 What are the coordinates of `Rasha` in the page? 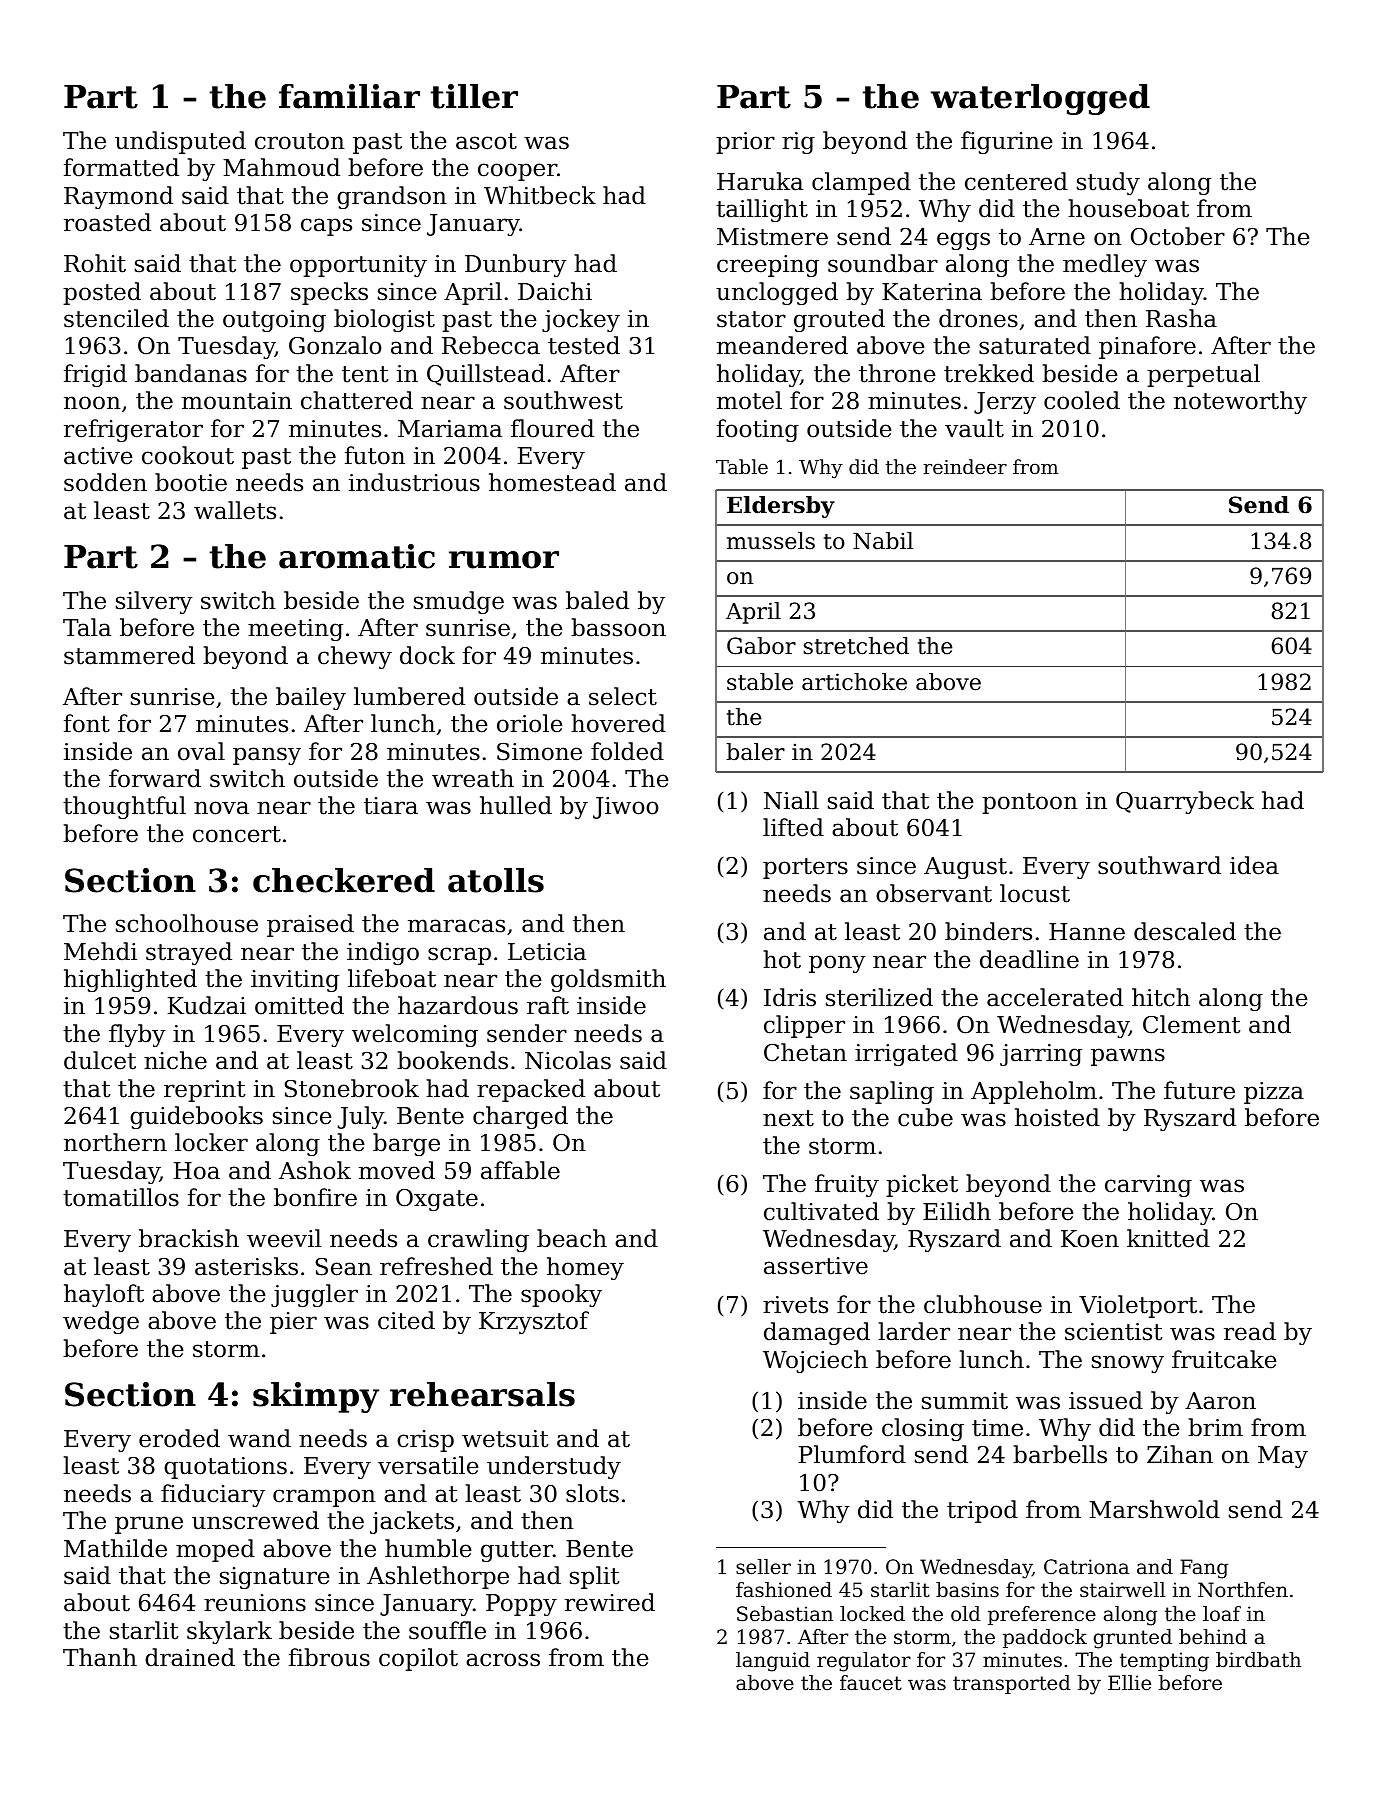 It's located at (1181, 318).
